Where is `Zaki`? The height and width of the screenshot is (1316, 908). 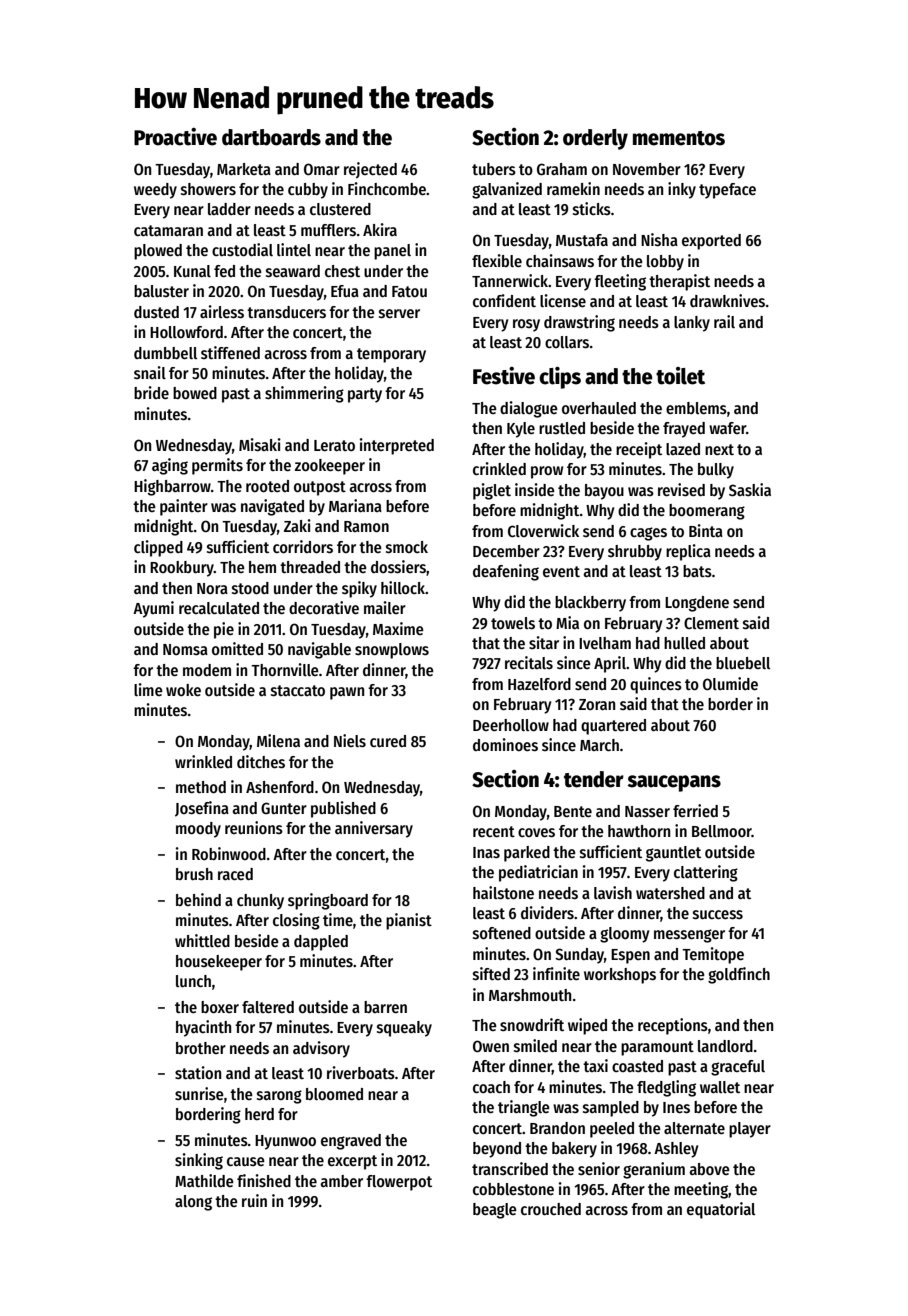
Zaki is located at coordinates (297, 525).
